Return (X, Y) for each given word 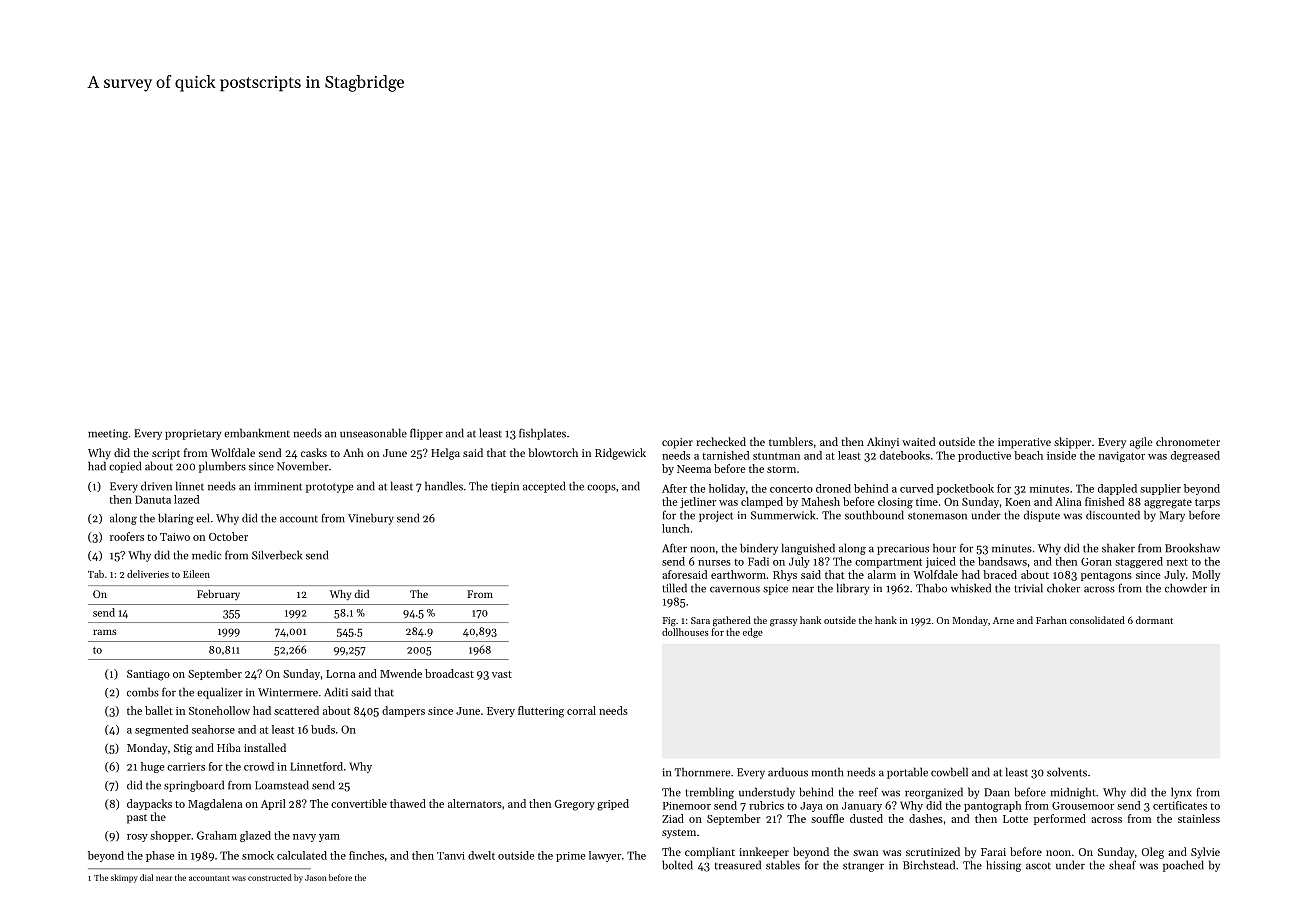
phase (160, 856)
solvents (1067, 772)
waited (918, 441)
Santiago (148, 675)
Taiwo (175, 537)
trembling (709, 793)
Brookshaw (1192, 548)
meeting (108, 434)
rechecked (721, 441)
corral (581, 710)
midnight (1073, 793)
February (218, 595)
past (137, 819)
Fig (669, 622)
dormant (1154, 620)
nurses (714, 563)
